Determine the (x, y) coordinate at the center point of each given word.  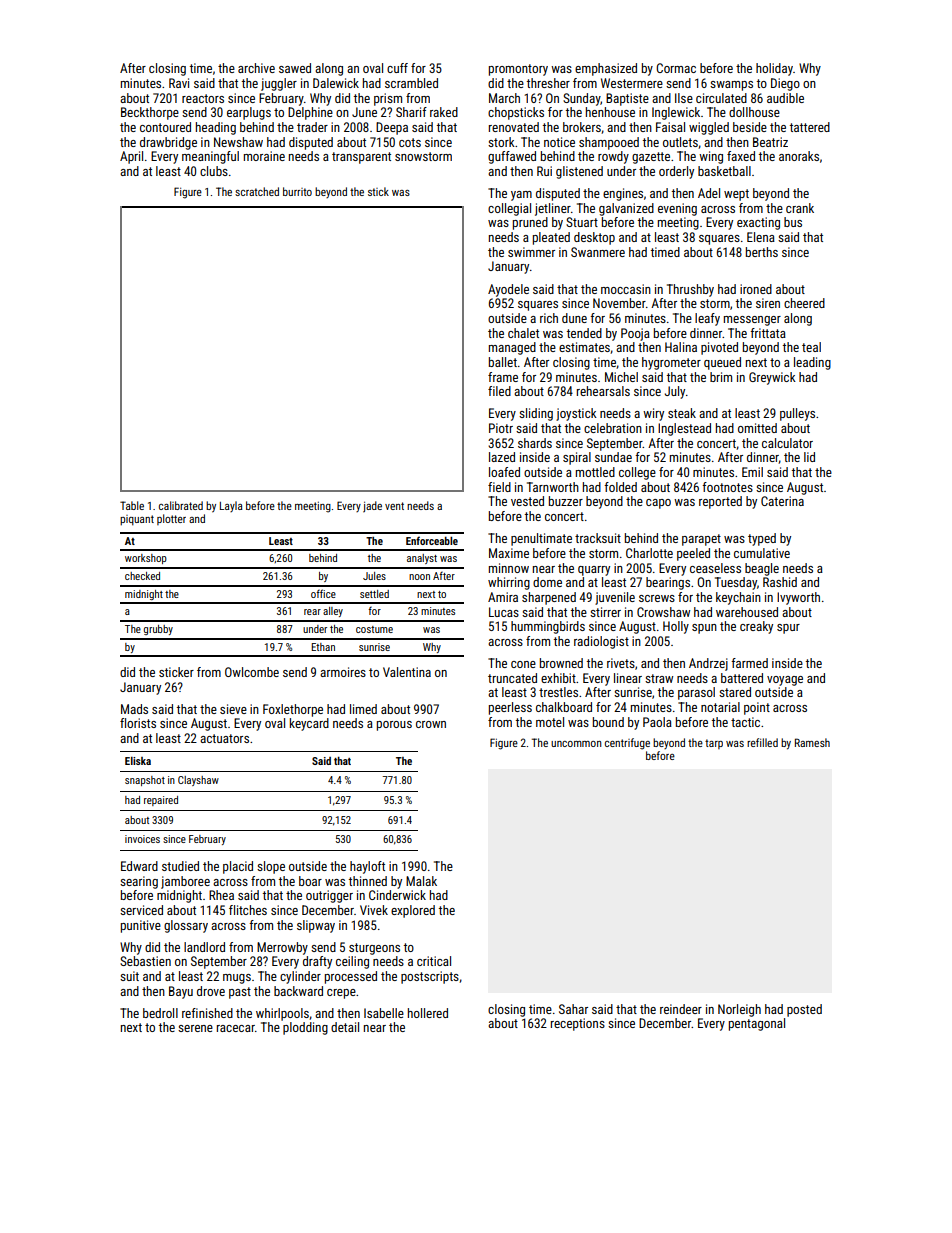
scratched (257, 191)
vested (527, 501)
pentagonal (757, 1024)
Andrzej (708, 664)
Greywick (772, 378)
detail (345, 1027)
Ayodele (508, 290)
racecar (236, 1028)
